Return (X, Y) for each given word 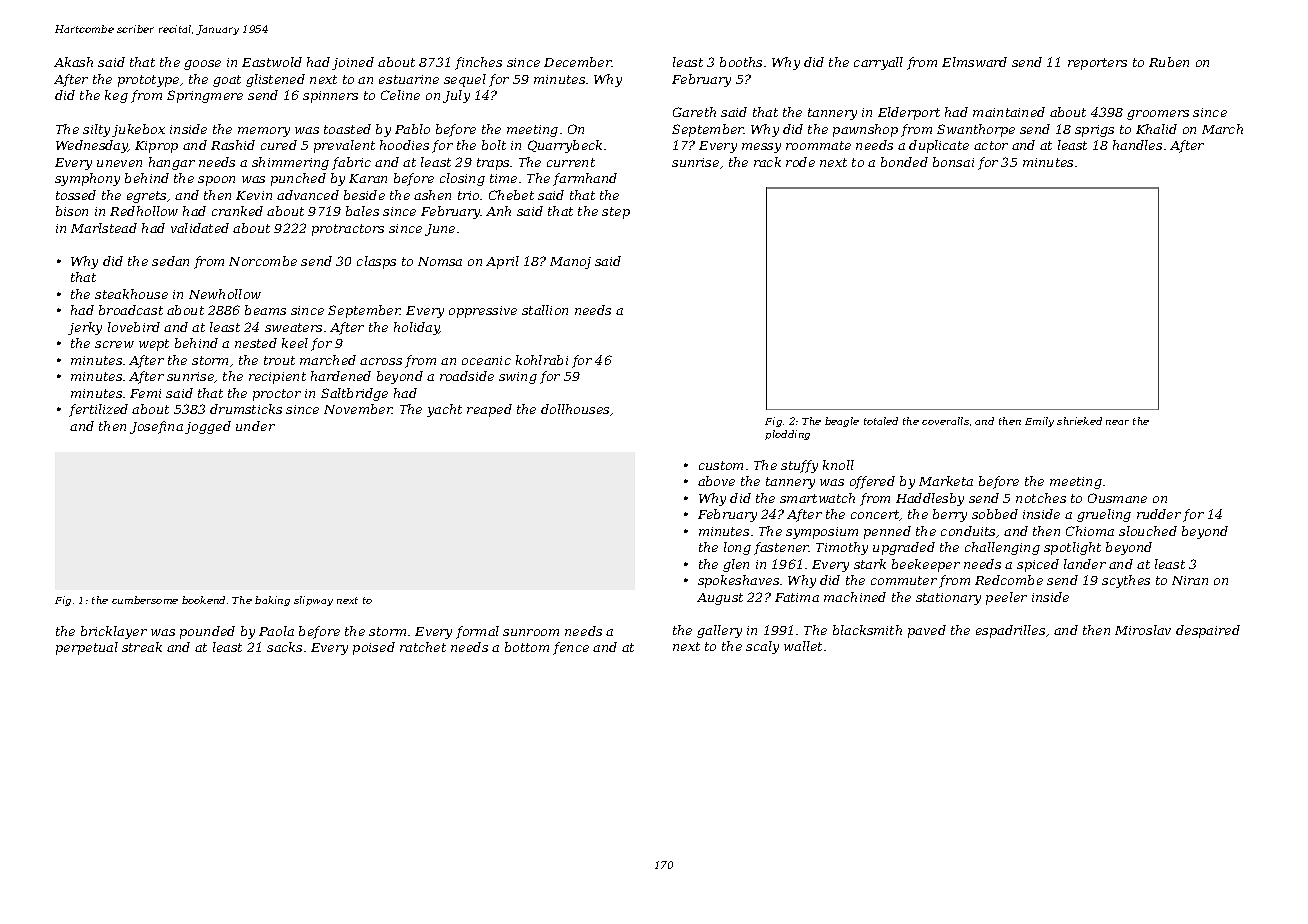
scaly (762, 647)
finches (478, 63)
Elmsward (974, 62)
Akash (73, 62)
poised (374, 648)
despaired (1208, 631)
